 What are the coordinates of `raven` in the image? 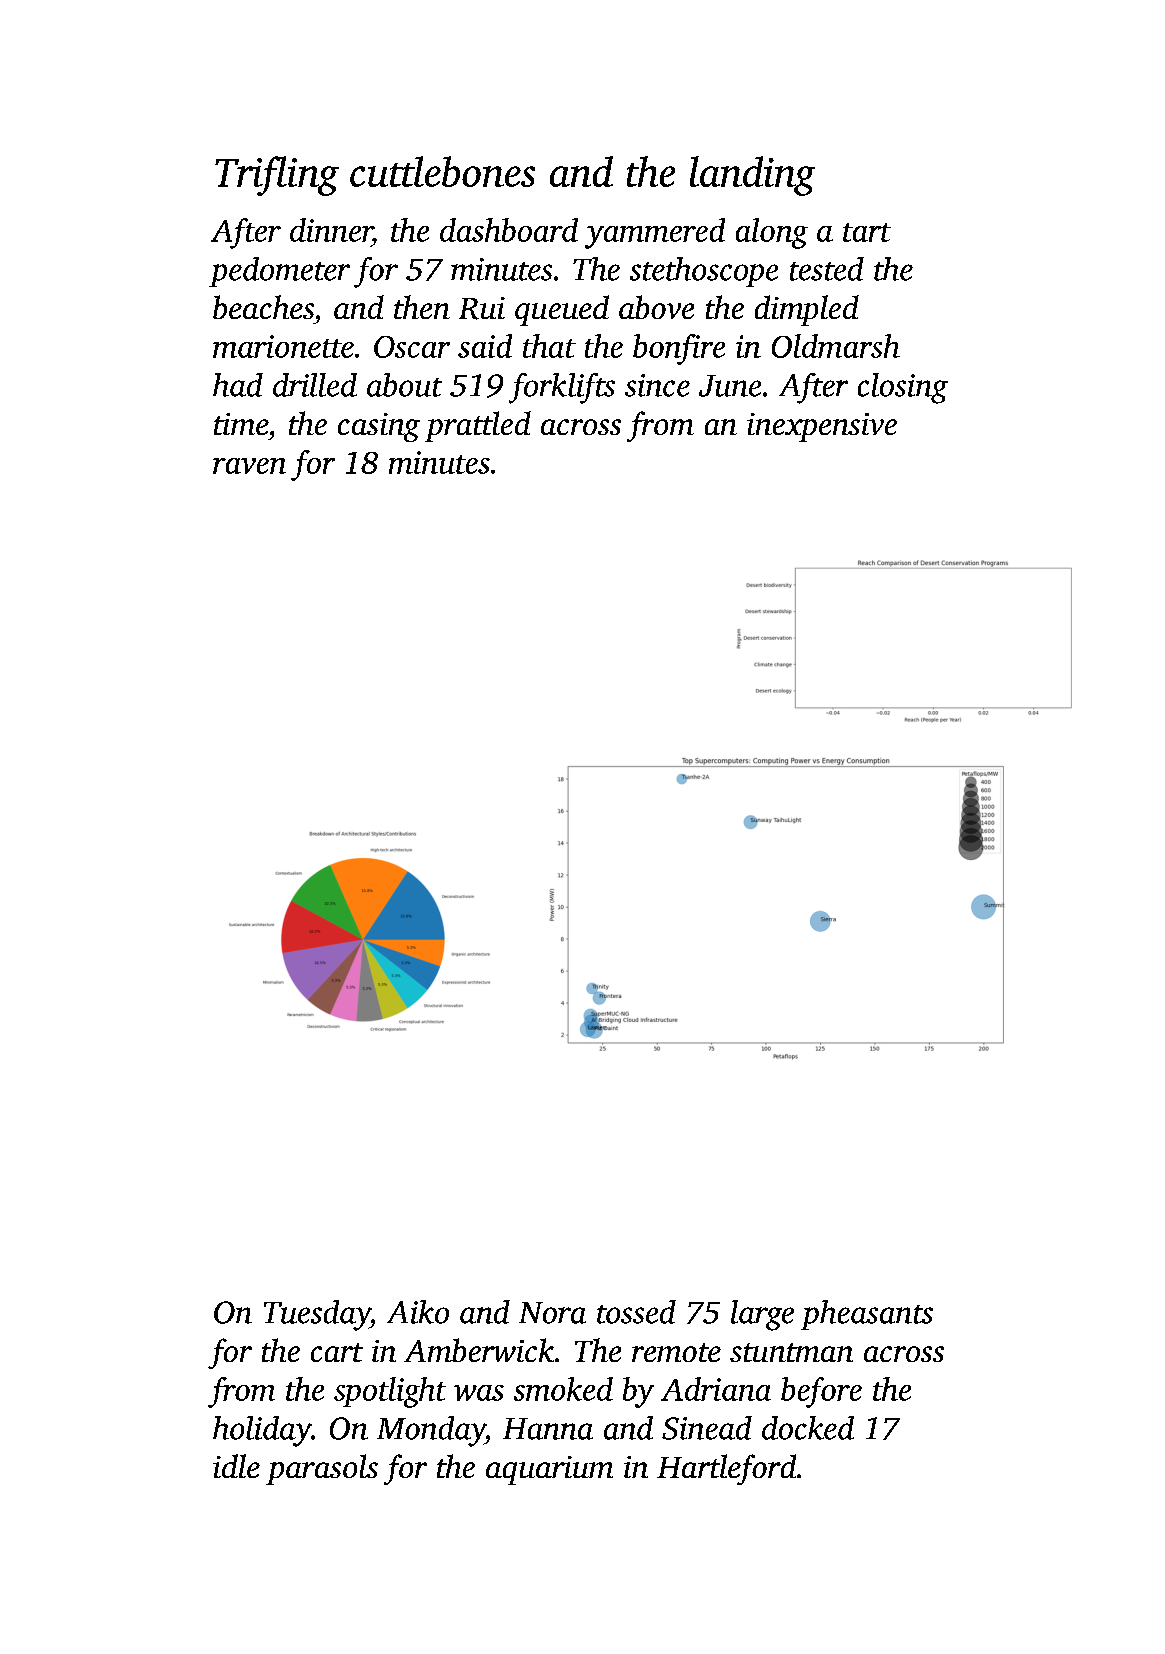 It's located at (249, 466).
